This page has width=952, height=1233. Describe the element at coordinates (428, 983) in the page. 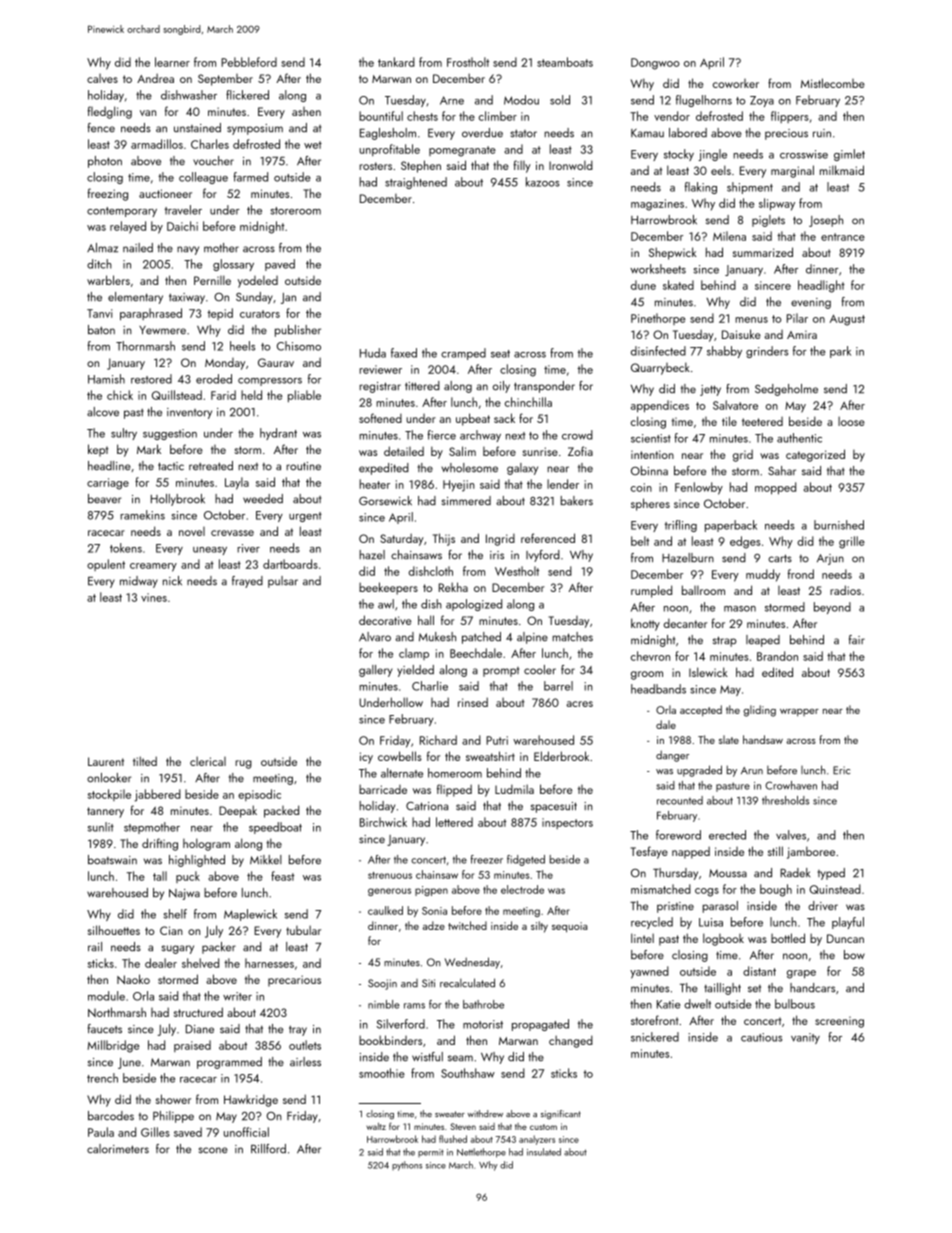

I see `Siti` at that location.
